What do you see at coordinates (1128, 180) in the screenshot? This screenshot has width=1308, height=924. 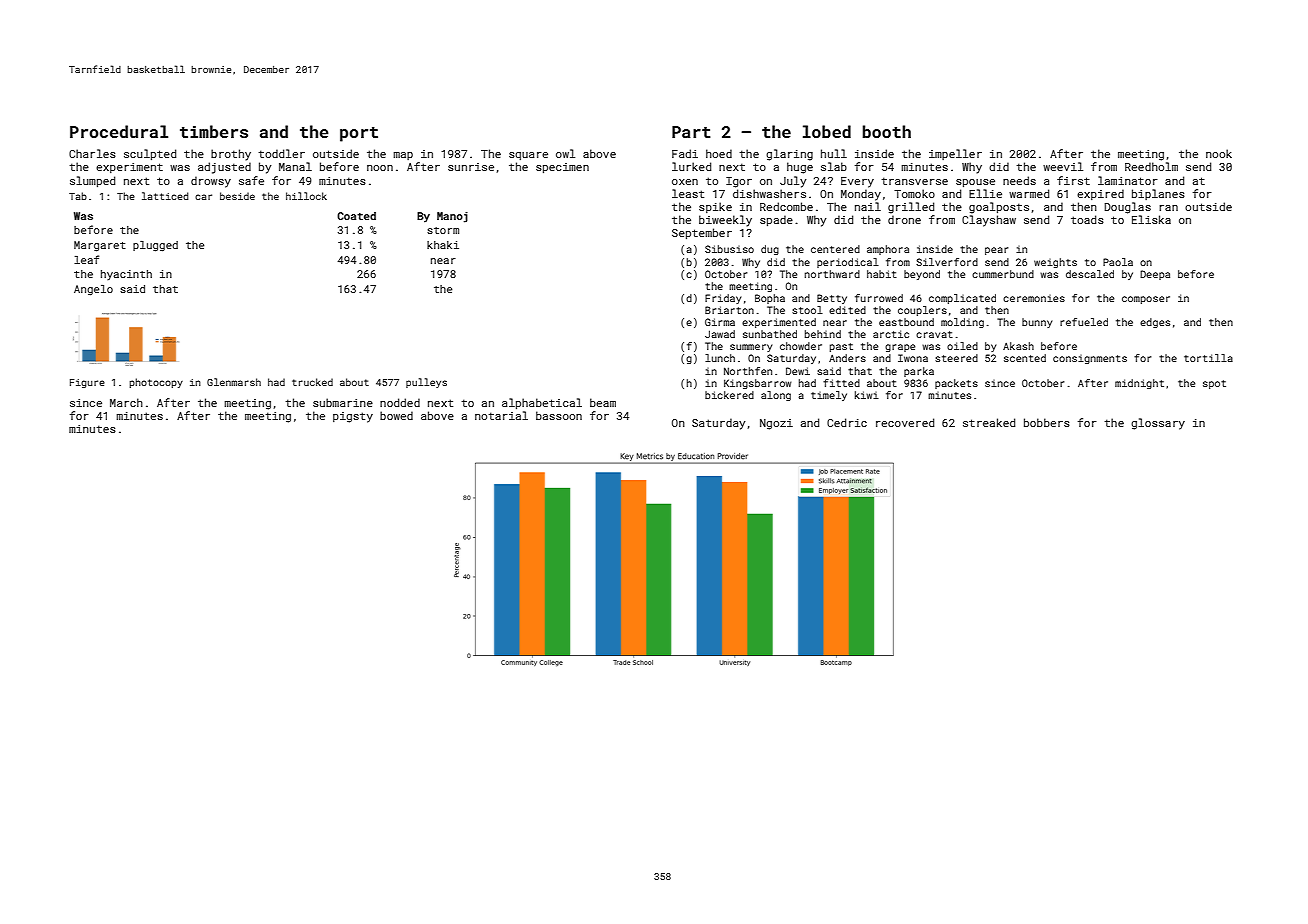 I see `laminator` at bounding box center [1128, 180].
